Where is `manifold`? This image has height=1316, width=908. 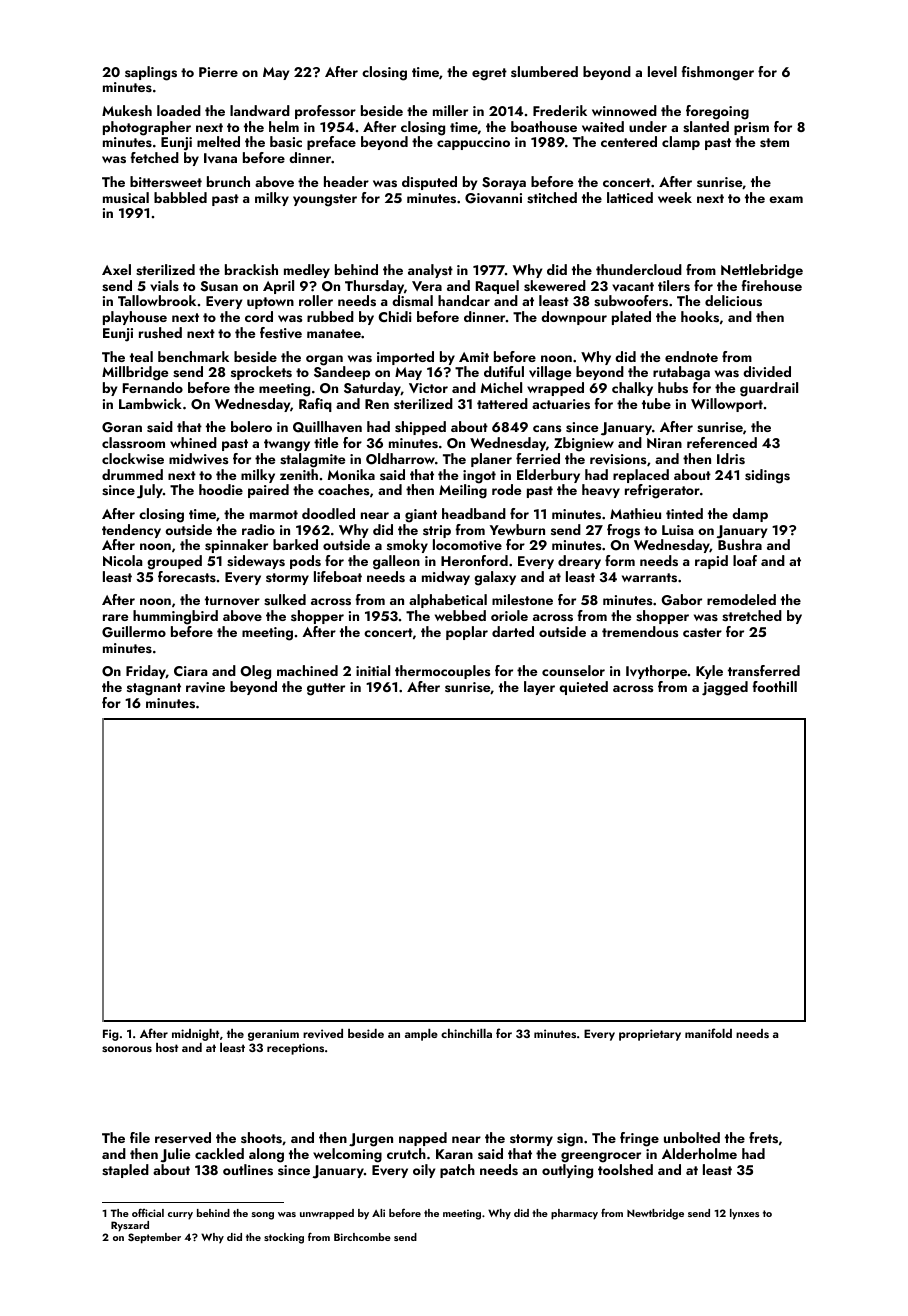 manifold is located at coordinates (708, 1033).
